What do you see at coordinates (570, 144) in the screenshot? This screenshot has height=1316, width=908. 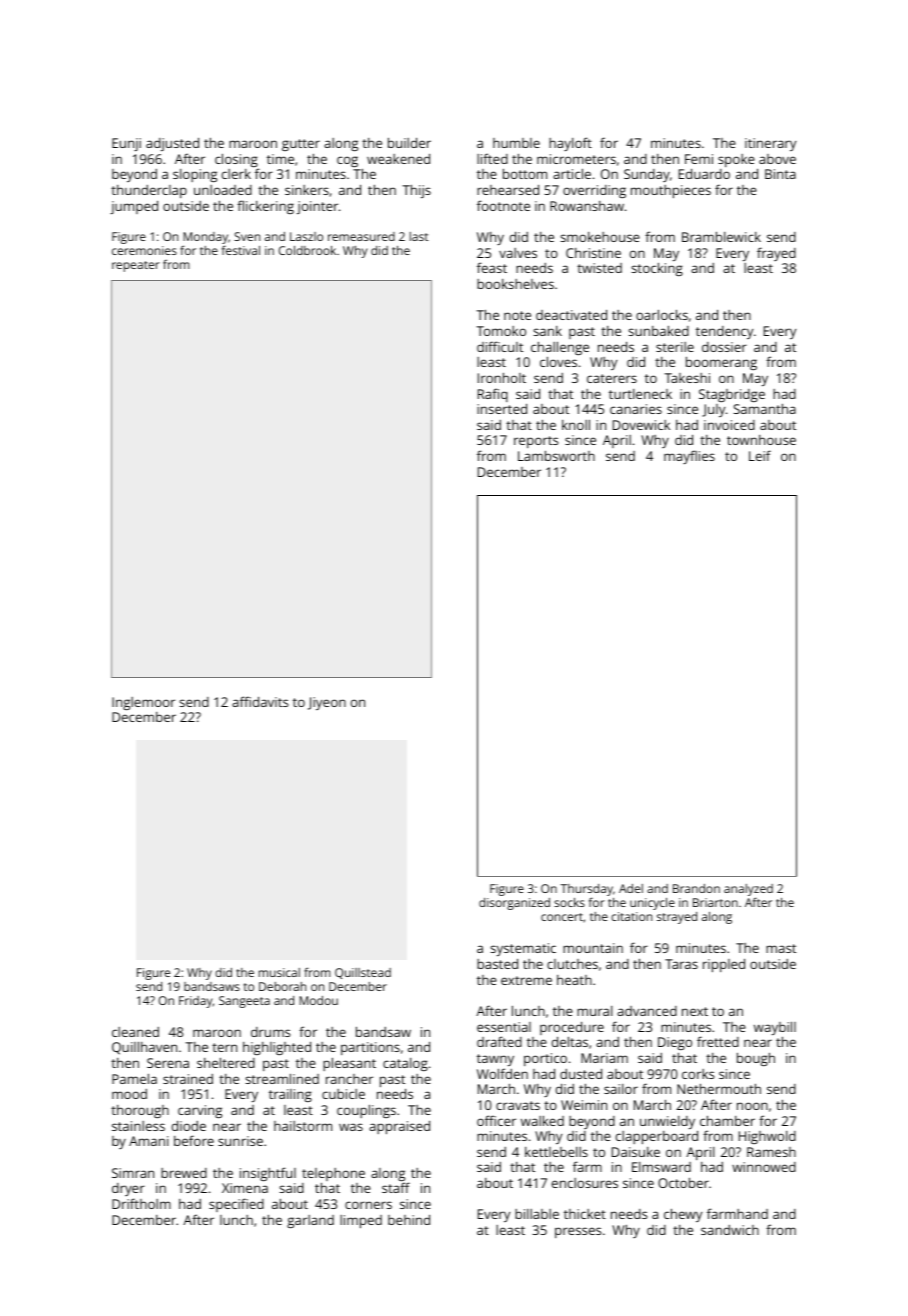 I see `hayloft` at bounding box center [570, 144].
